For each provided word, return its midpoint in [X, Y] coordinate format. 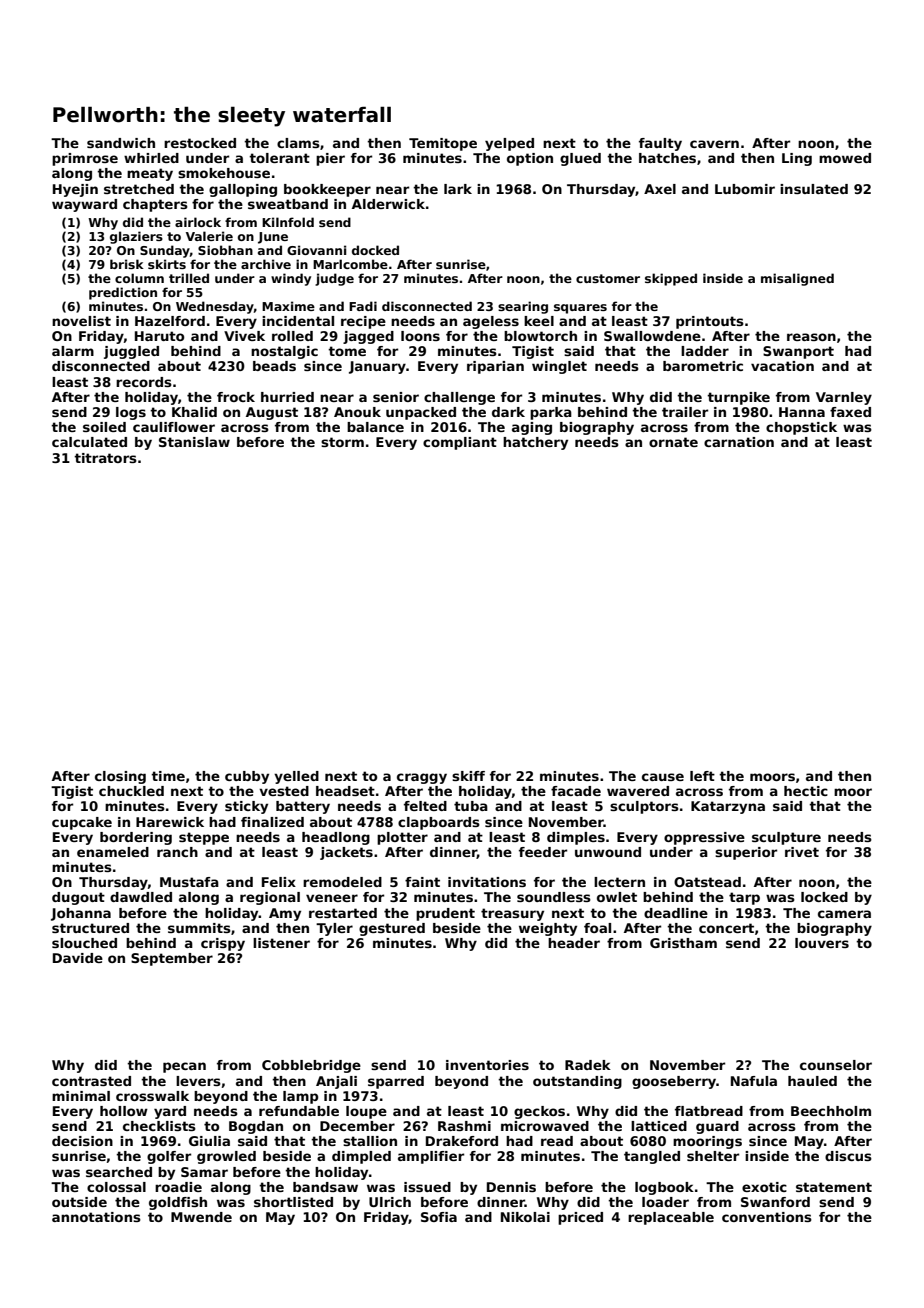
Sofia [439, 1217]
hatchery [535, 443]
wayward [84, 205]
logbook [664, 1188]
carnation [739, 442]
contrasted [91, 1081]
